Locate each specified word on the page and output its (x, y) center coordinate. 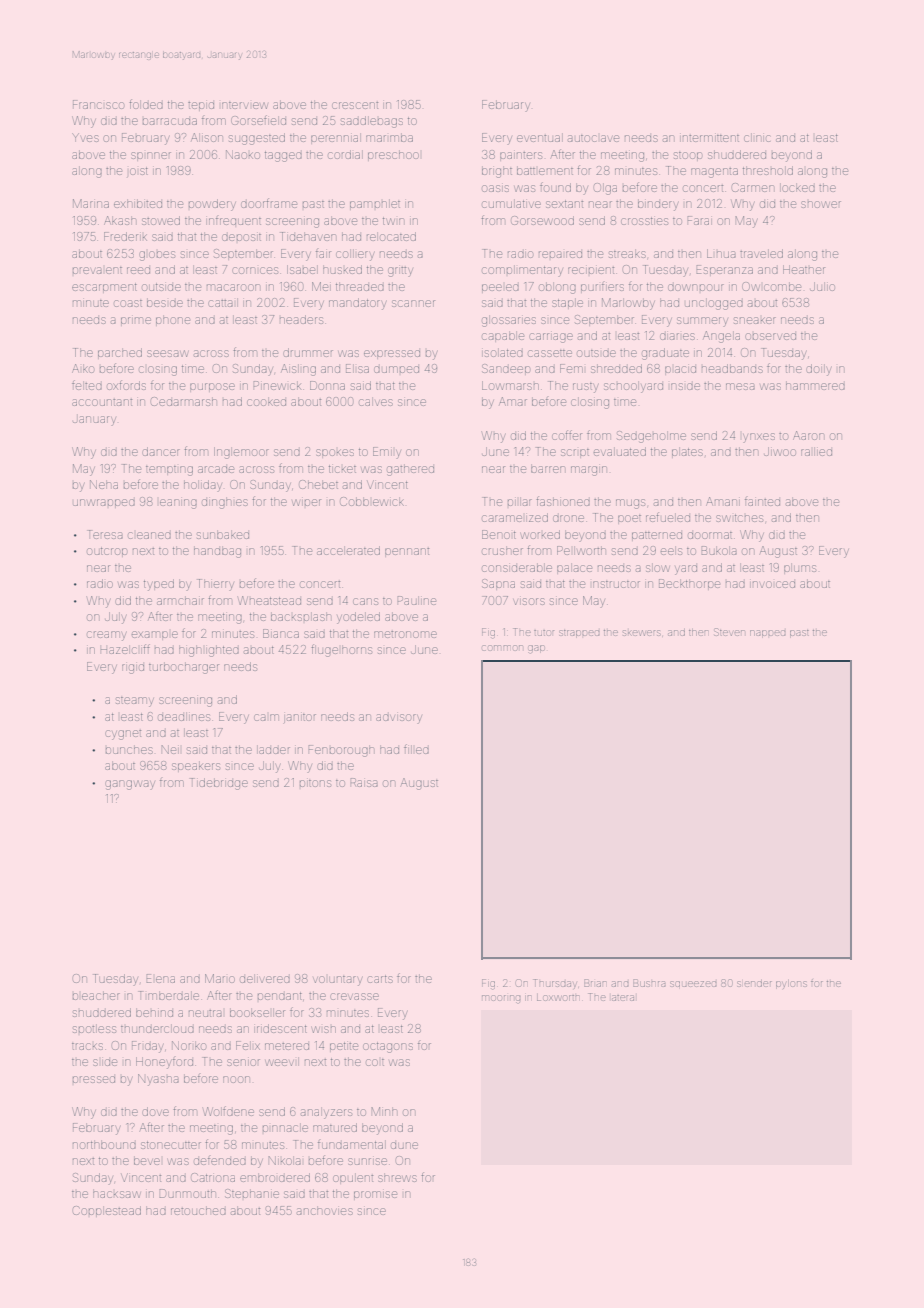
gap (536, 649)
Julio (822, 286)
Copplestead (107, 1211)
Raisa (364, 782)
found (555, 187)
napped (768, 634)
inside (685, 386)
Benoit (499, 534)
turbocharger (184, 668)
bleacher (96, 995)
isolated (502, 352)
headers (301, 319)
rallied (816, 451)
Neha (104, 484)
